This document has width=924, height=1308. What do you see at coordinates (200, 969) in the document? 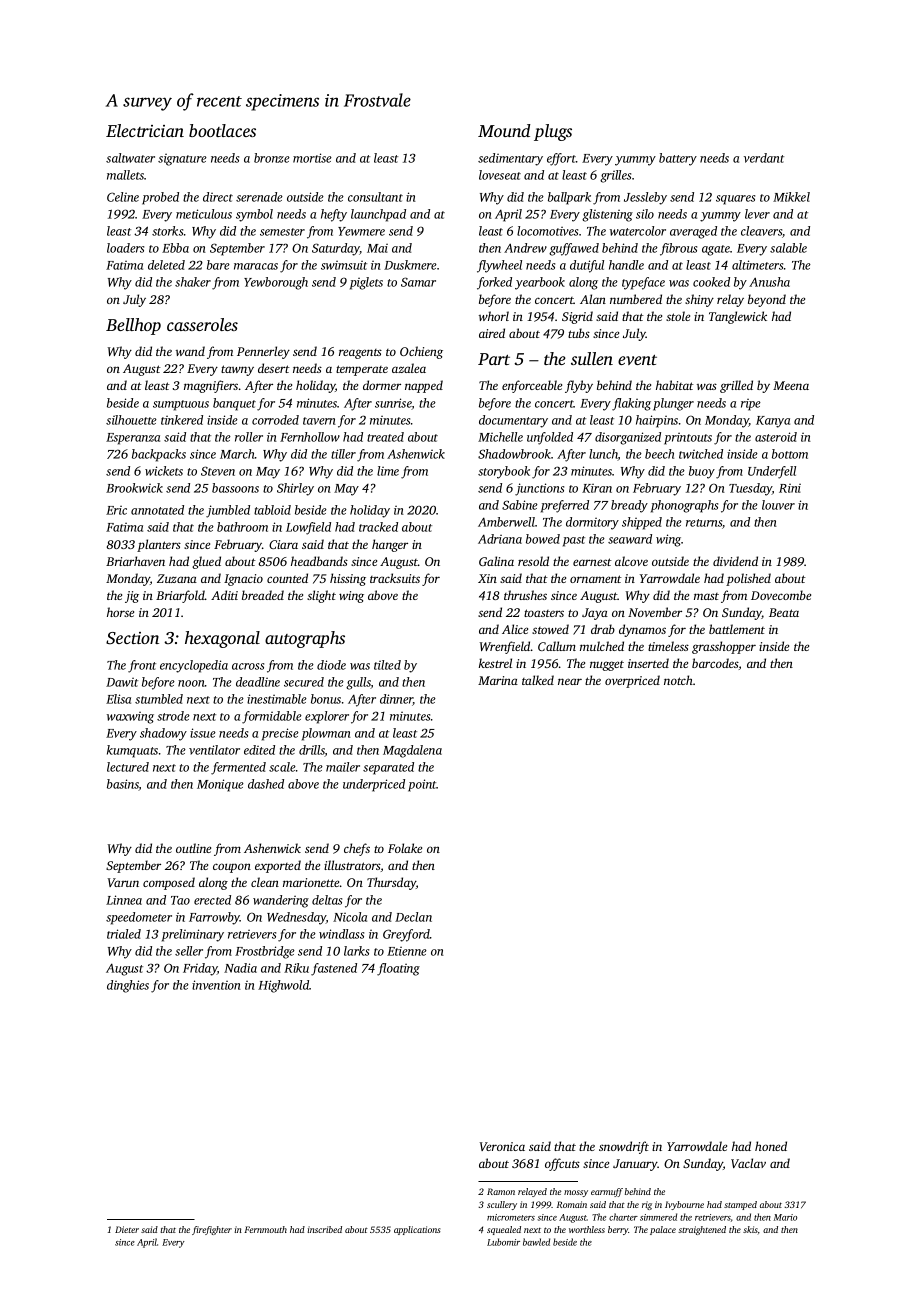
I see `Friday` at bounding box center [200, 969].
